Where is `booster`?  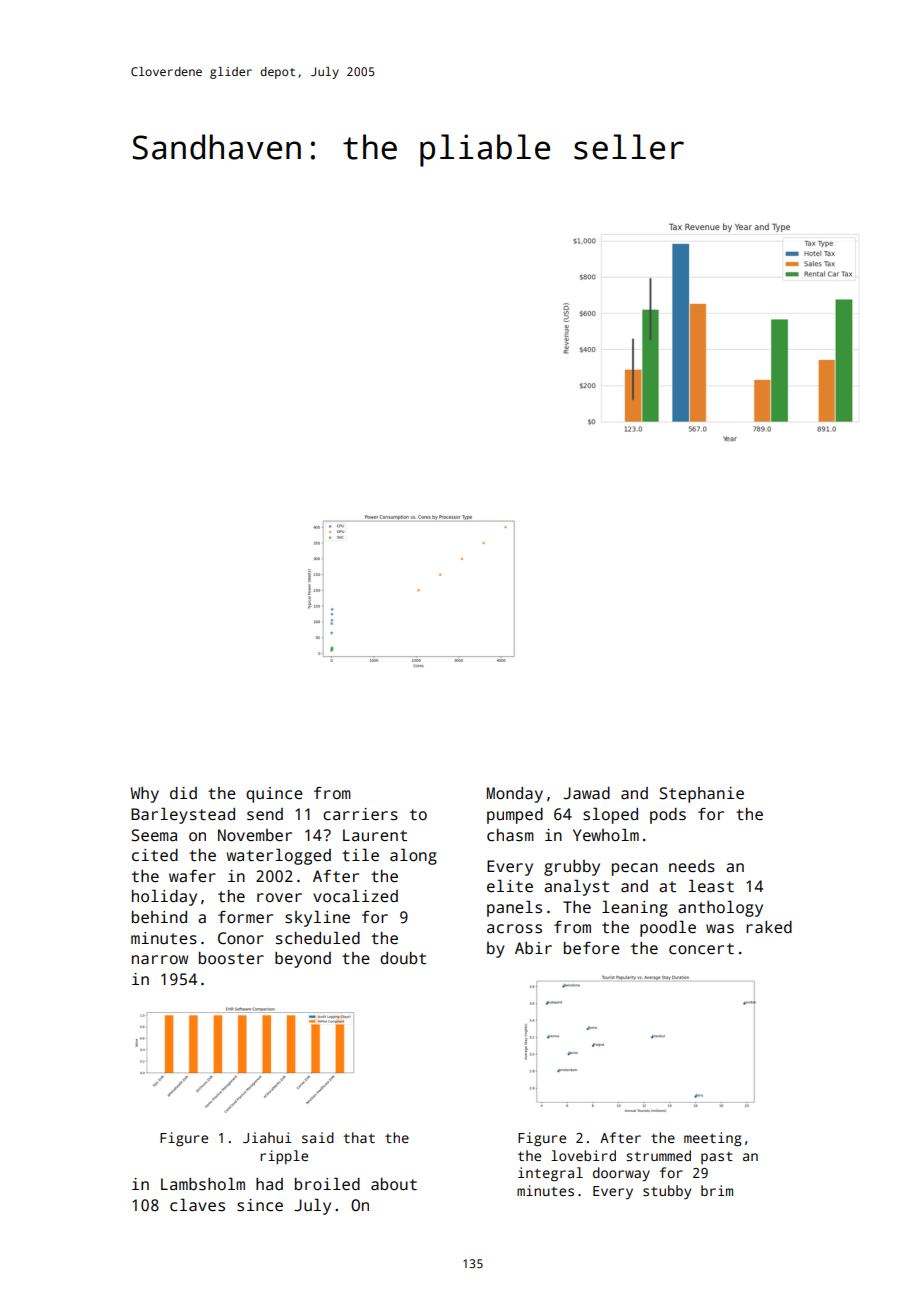
booster is located at coordinates (231, 958).
